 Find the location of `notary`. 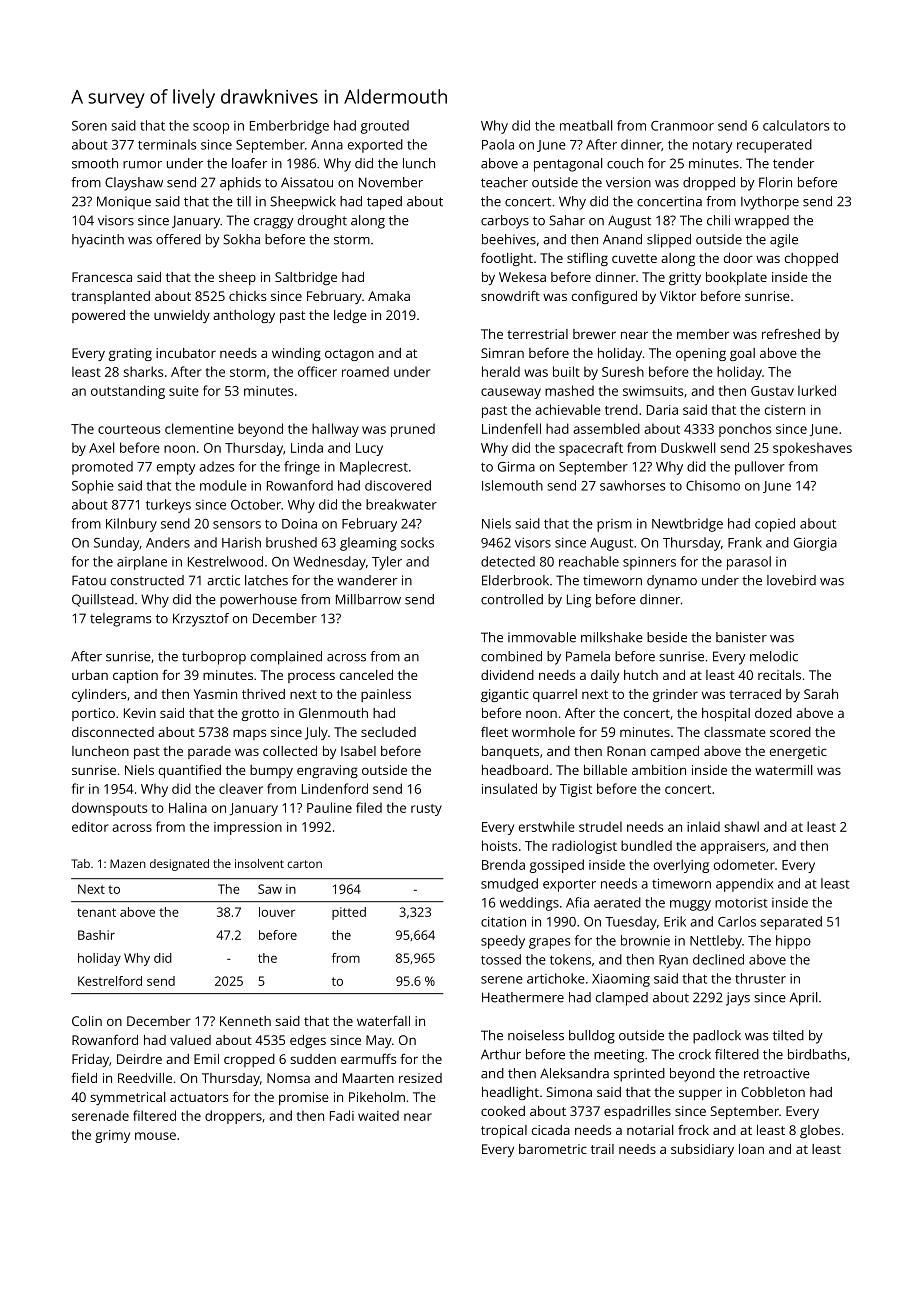

notary is located at coordinates (712, 147).
